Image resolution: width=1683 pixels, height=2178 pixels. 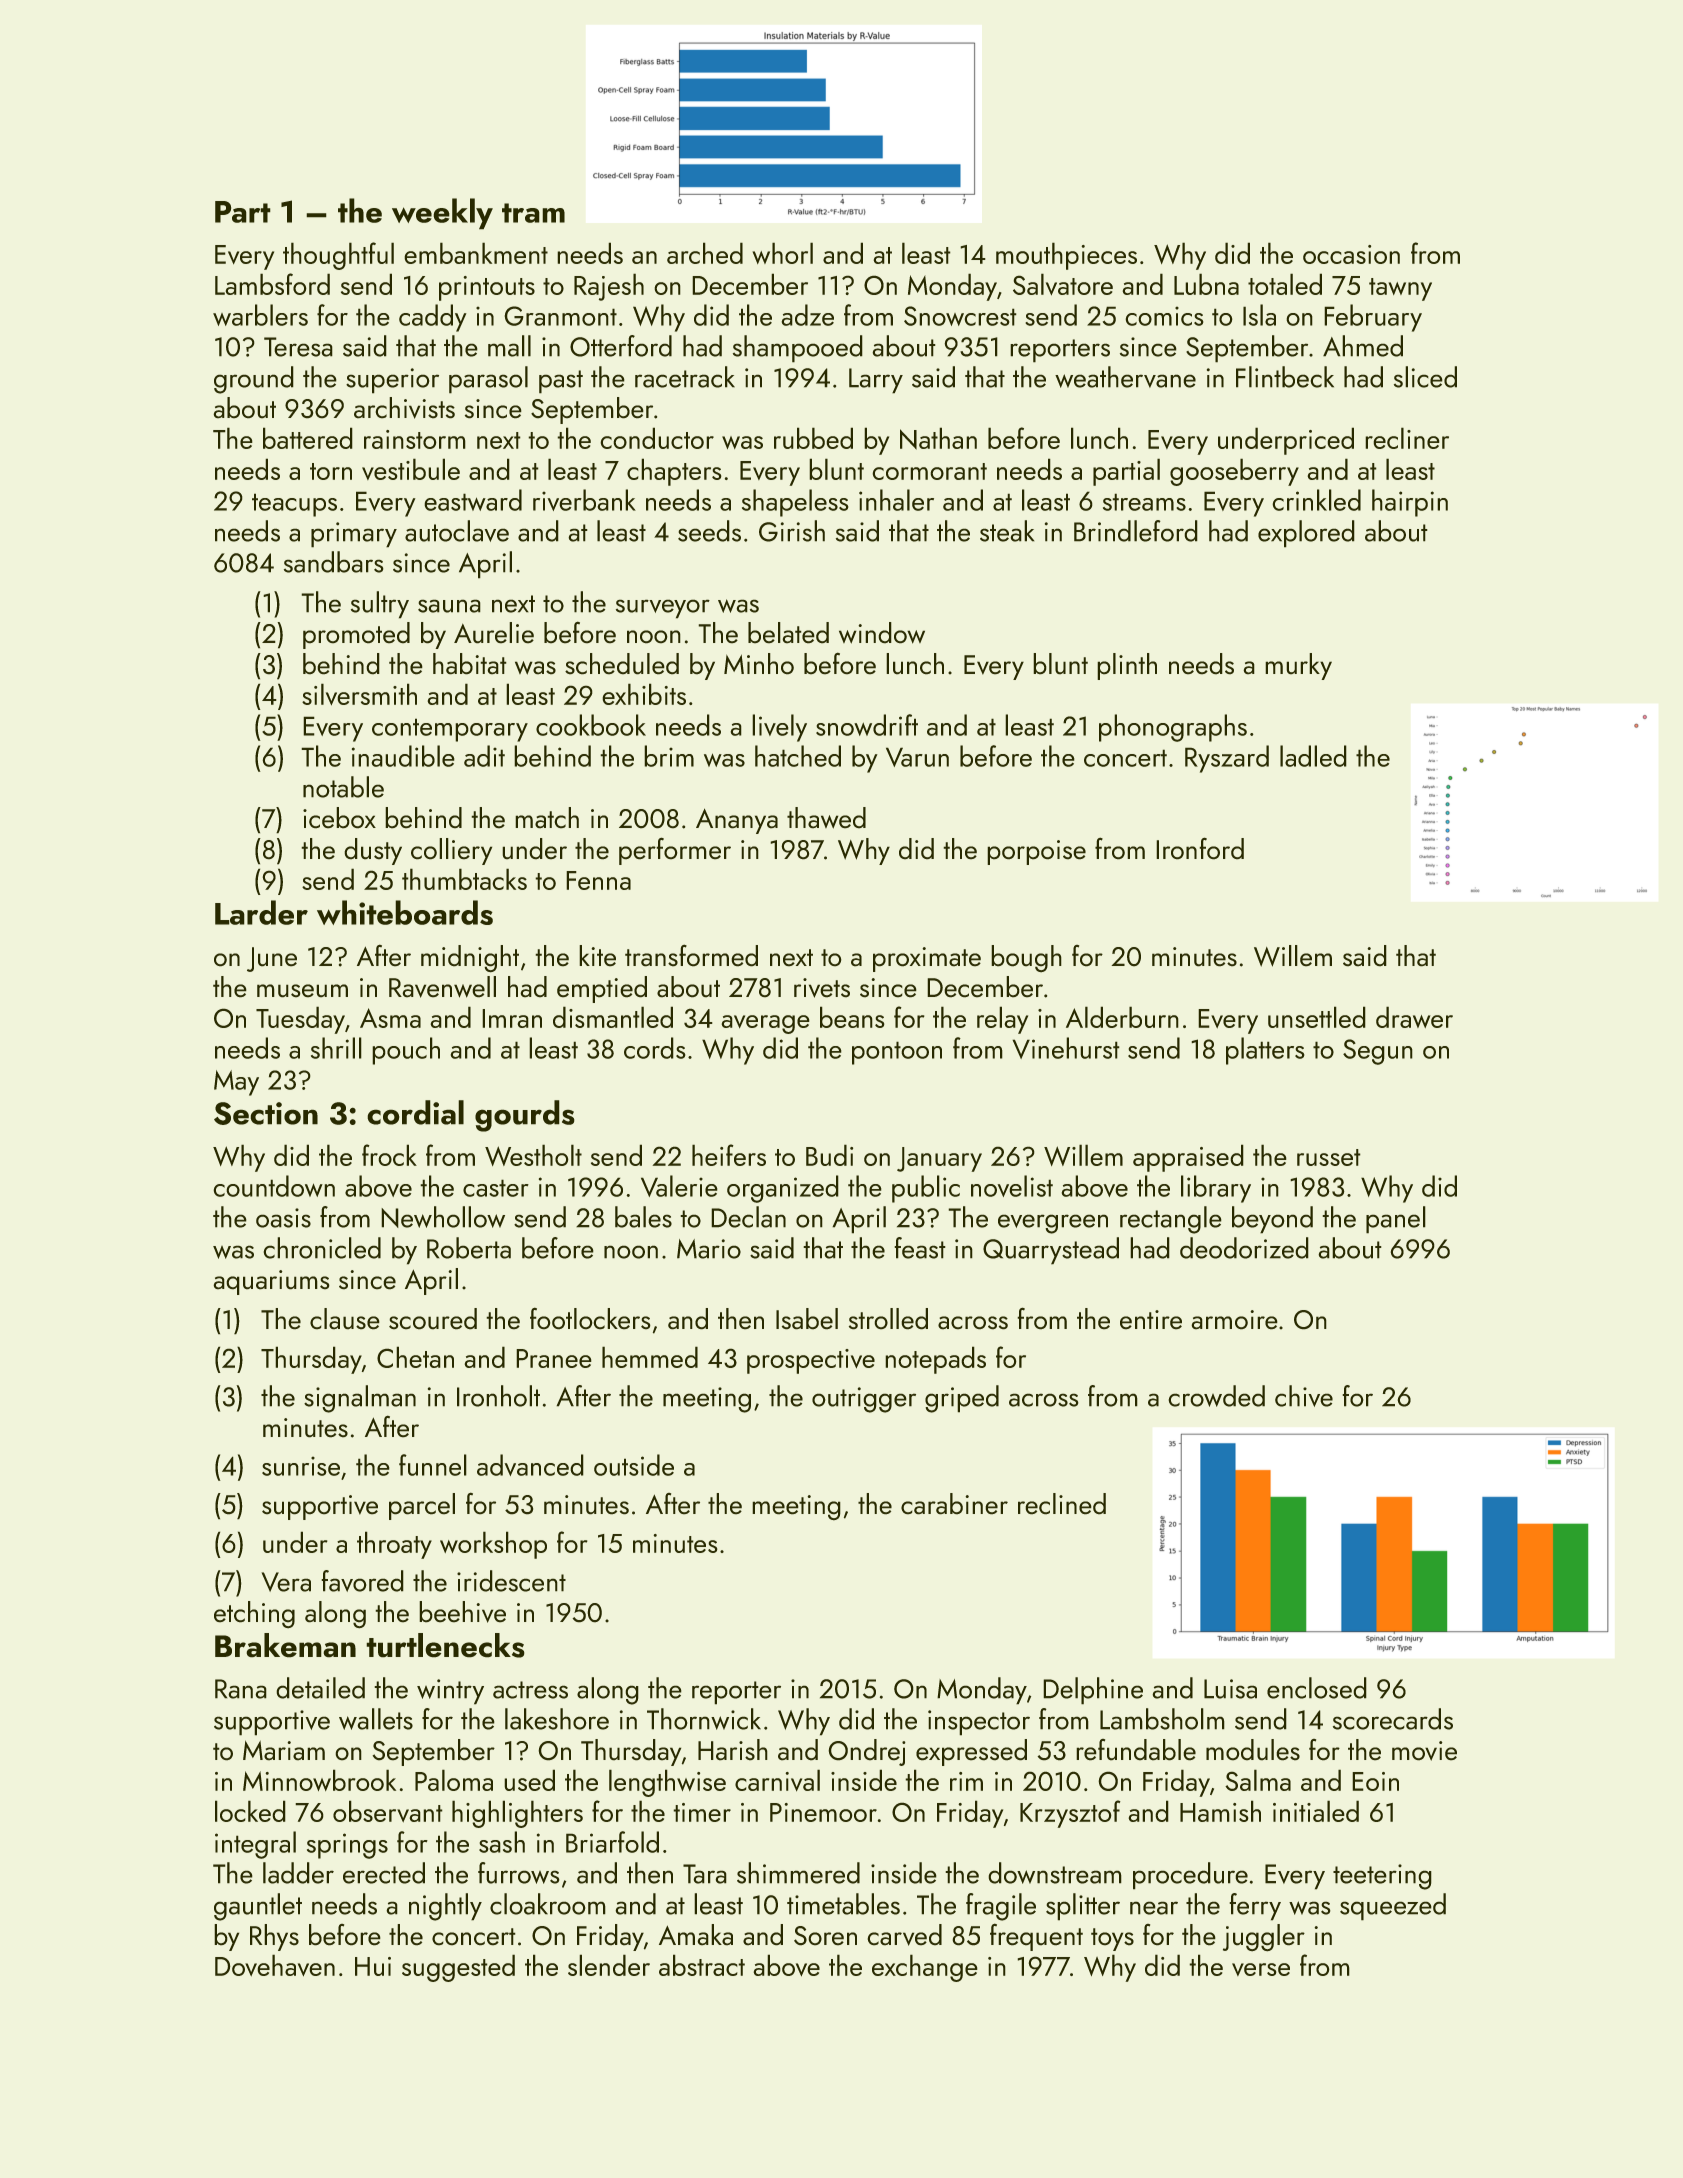 What do you see at coordinates (925, 1968) in the image?
I see `exchange` at bounding box center [925, 1968].
